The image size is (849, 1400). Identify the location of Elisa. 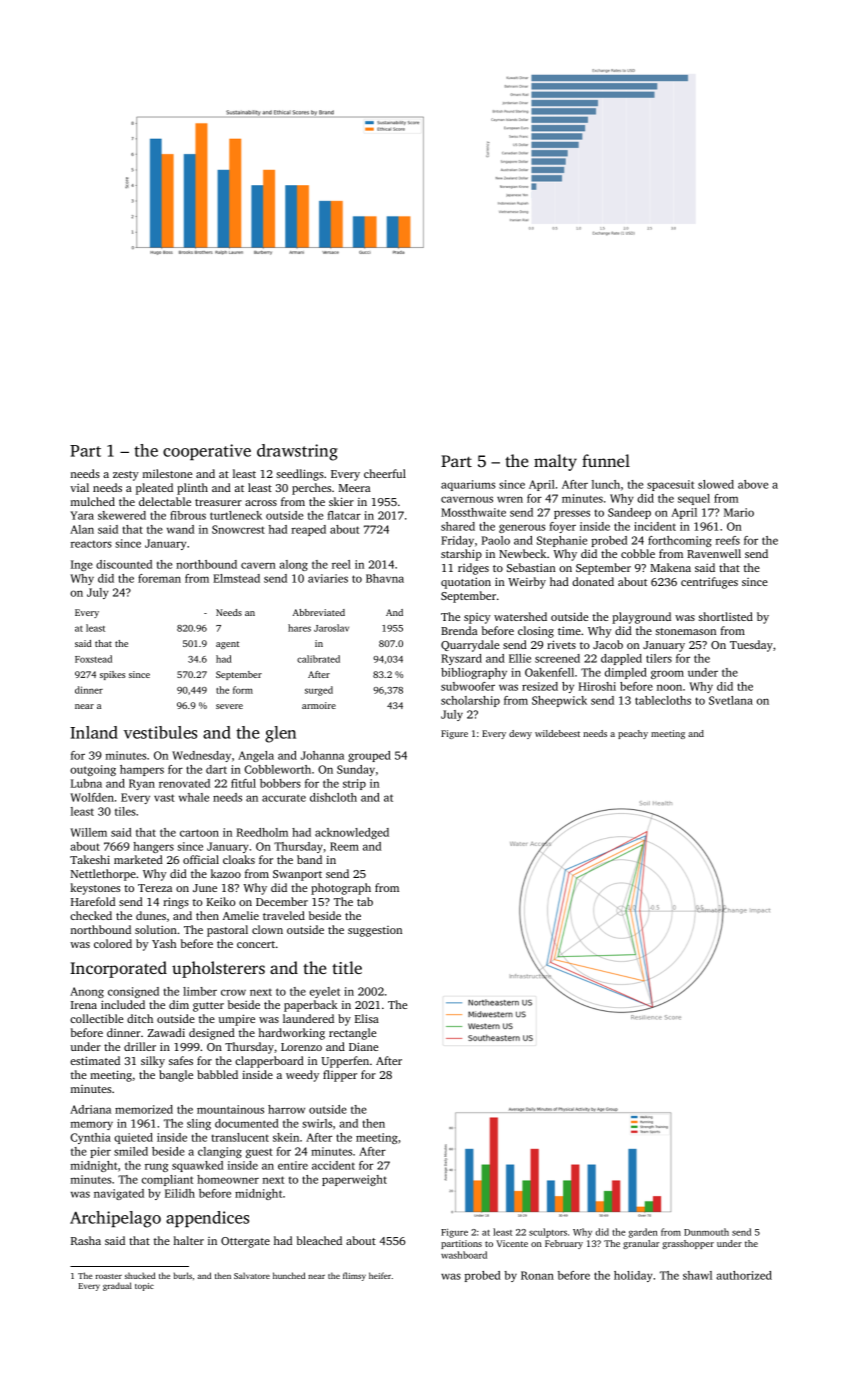
(367, 1018).
